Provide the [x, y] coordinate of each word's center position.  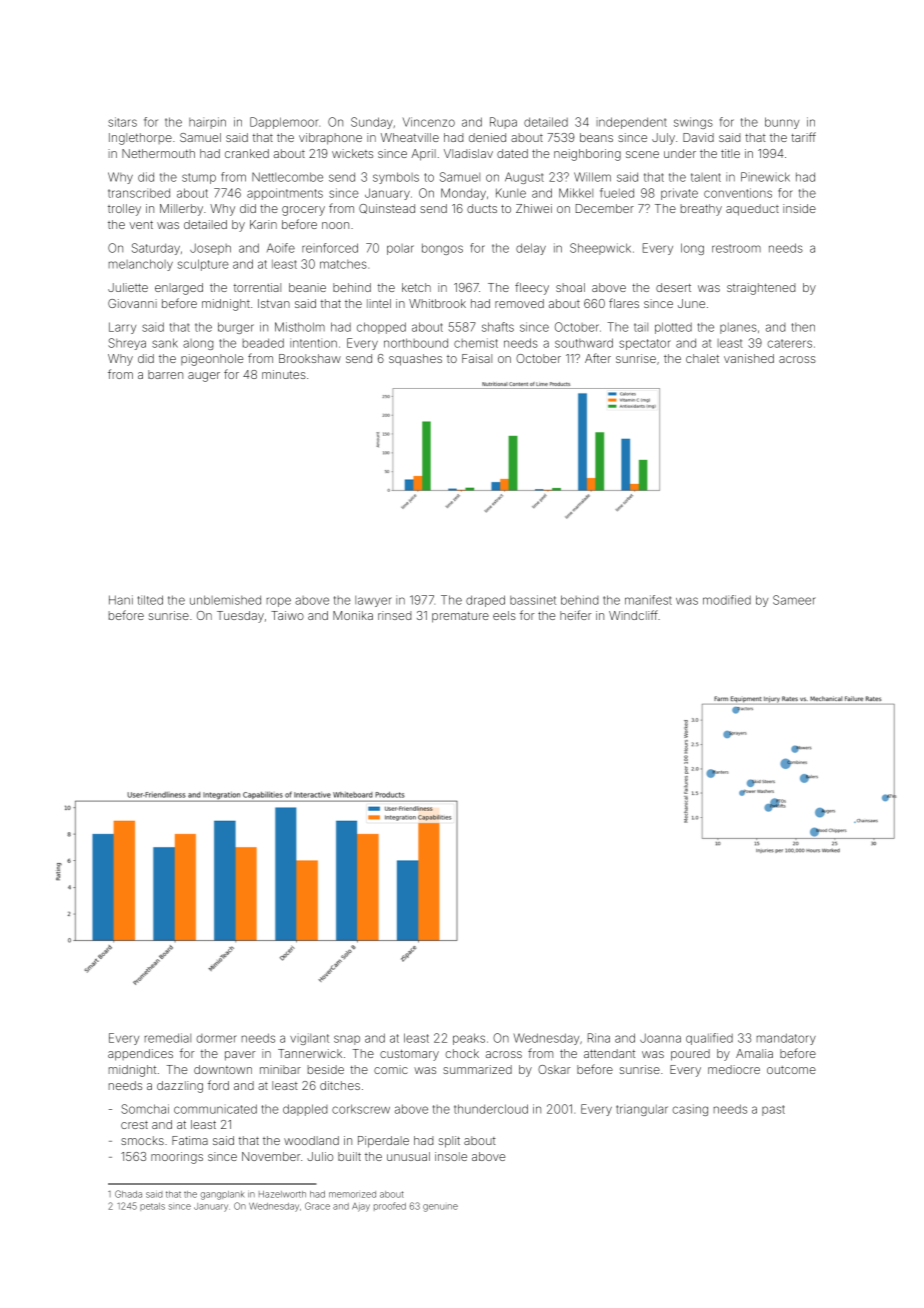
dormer [216, 1038]
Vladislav [468, 153]
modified [727, 600]
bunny [782, 123]
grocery [303, 211]
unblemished [225, 600]
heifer [575, 615]
